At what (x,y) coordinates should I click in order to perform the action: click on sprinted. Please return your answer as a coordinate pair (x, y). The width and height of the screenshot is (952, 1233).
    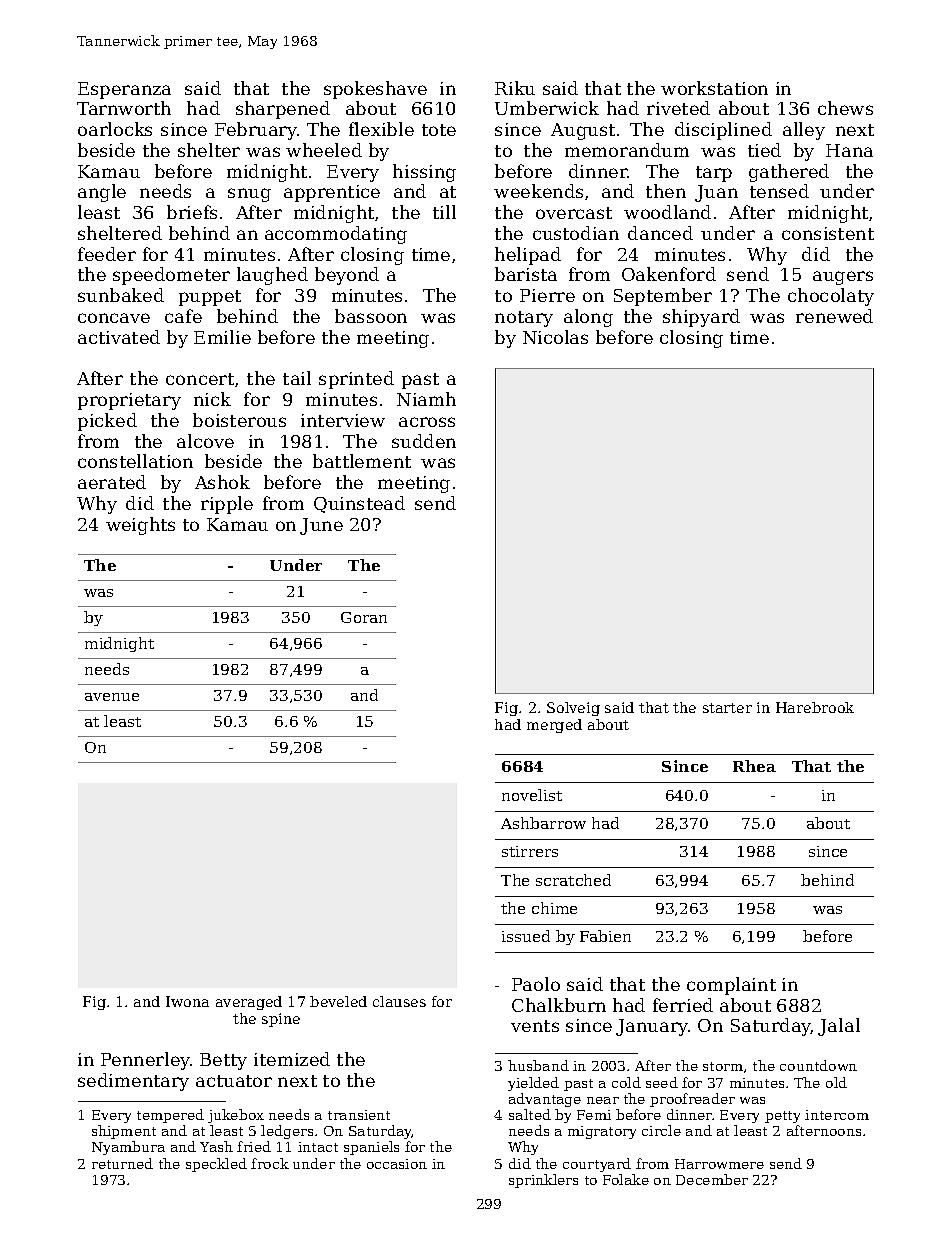
    Looking at the image, I should click on (356, 380).
